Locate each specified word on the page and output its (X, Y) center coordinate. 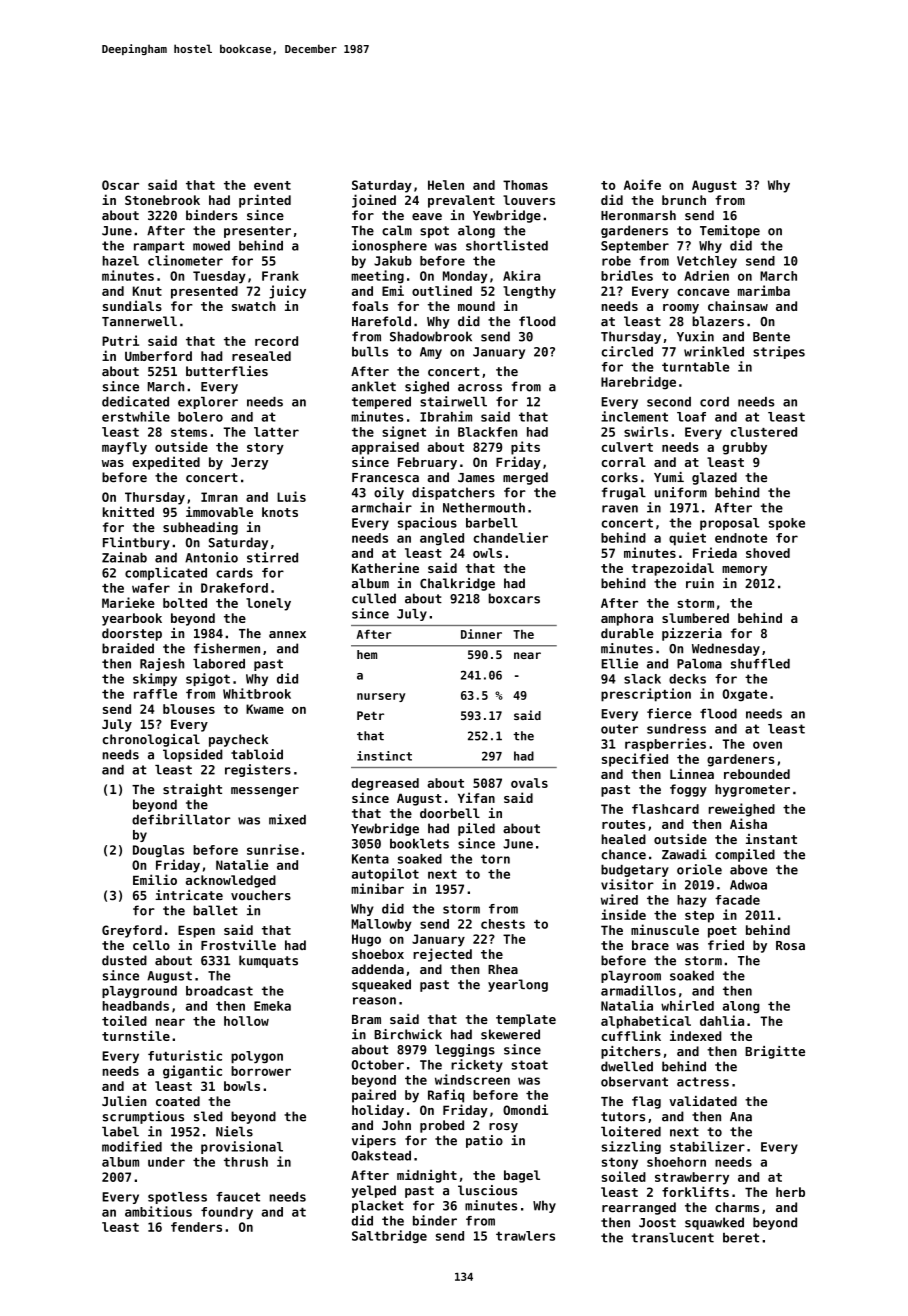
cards (234, 573)
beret (741, 1238)
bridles (627, 275)
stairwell (453, 401)
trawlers (525, 1236)
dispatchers (453, 493)
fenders (196, 1227)
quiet (687, 539)
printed (265, 201)
